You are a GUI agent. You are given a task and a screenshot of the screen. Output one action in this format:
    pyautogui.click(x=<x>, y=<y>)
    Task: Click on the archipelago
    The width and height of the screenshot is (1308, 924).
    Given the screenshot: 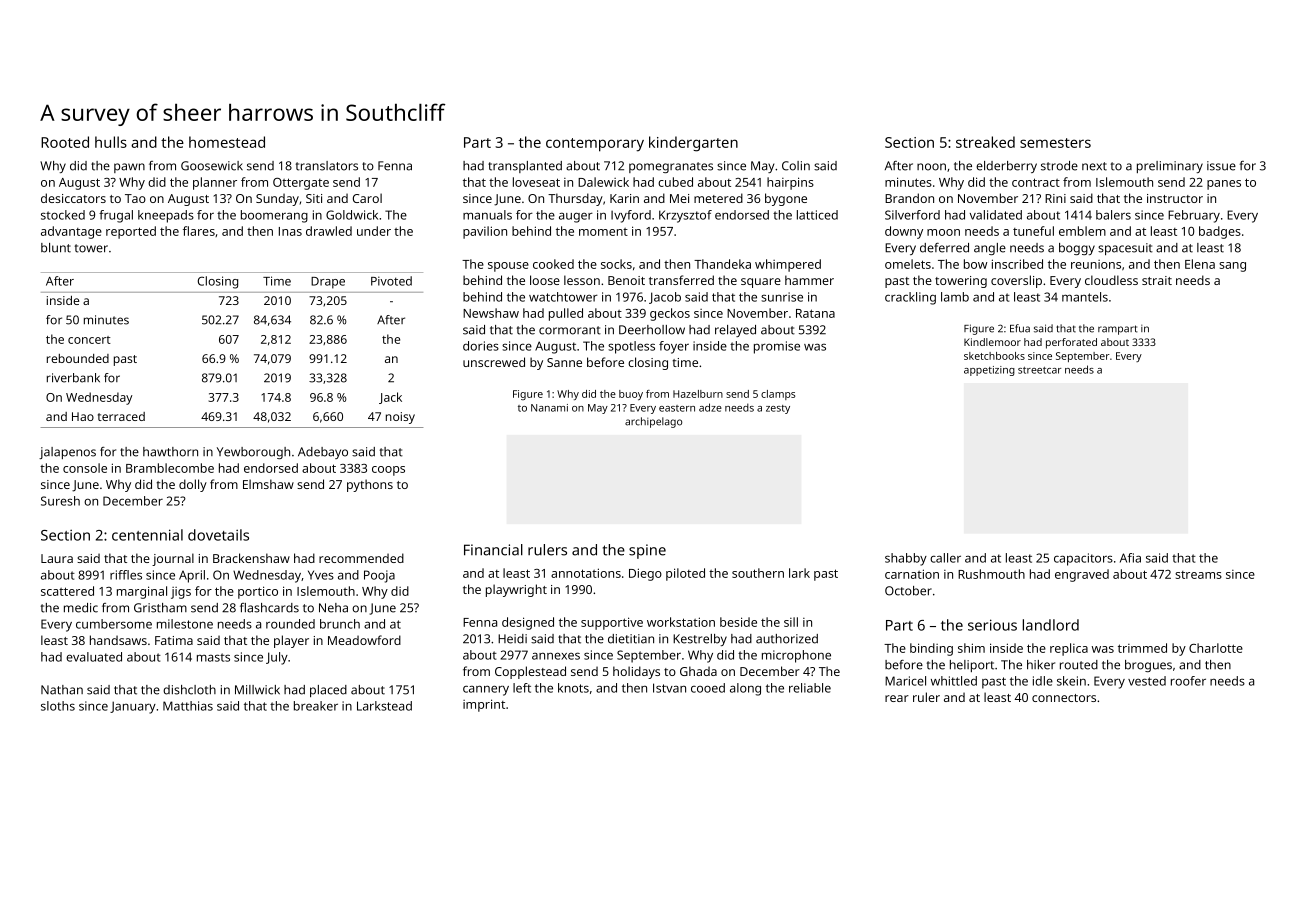 What is the action you would take?
    pyautogui.click(x=653, y=422)
